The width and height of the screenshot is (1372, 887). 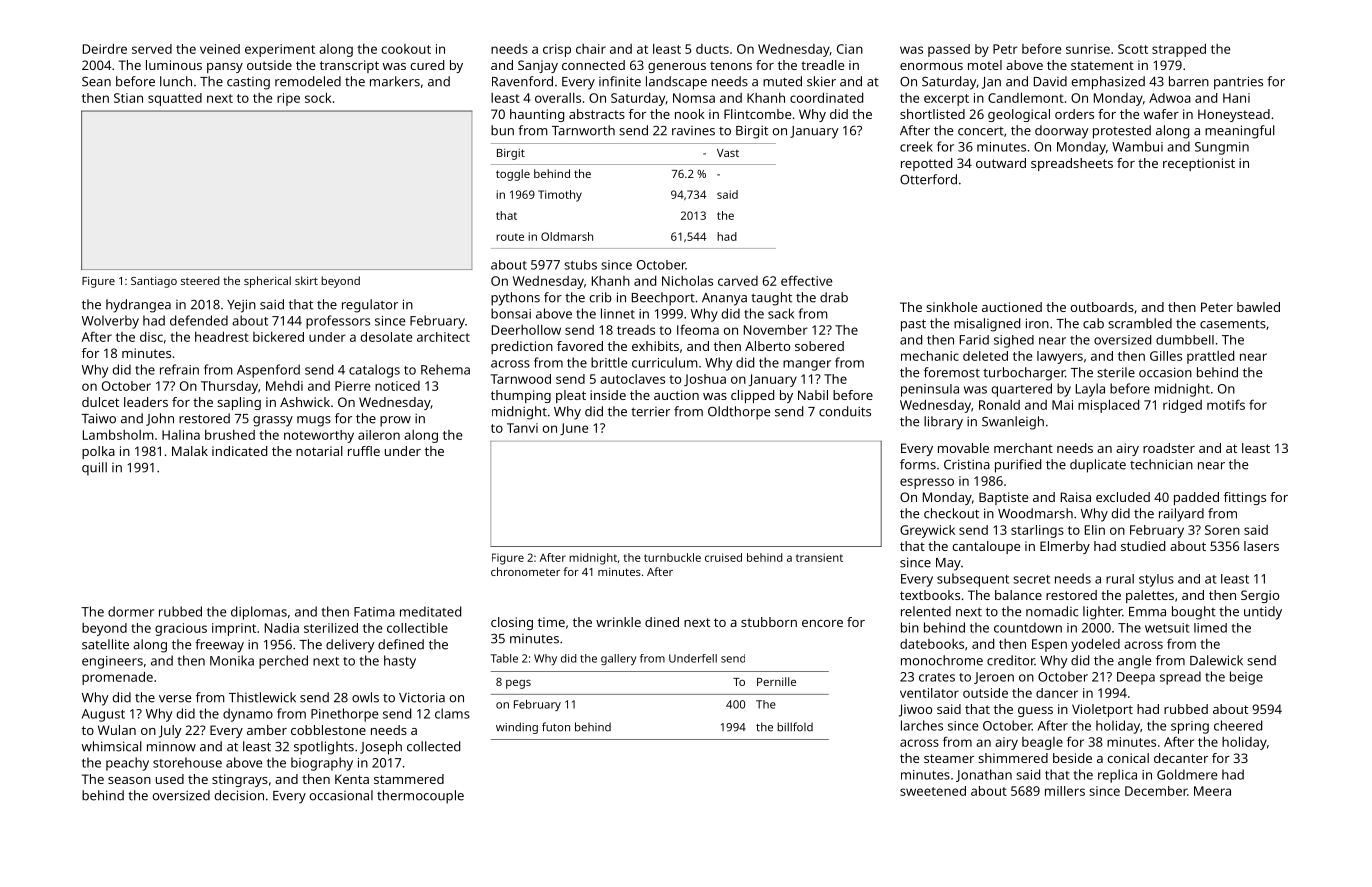 What do you see at coordinates (574, 429) in the screenshot?
I see `June` at bounding box center [574, 429].
